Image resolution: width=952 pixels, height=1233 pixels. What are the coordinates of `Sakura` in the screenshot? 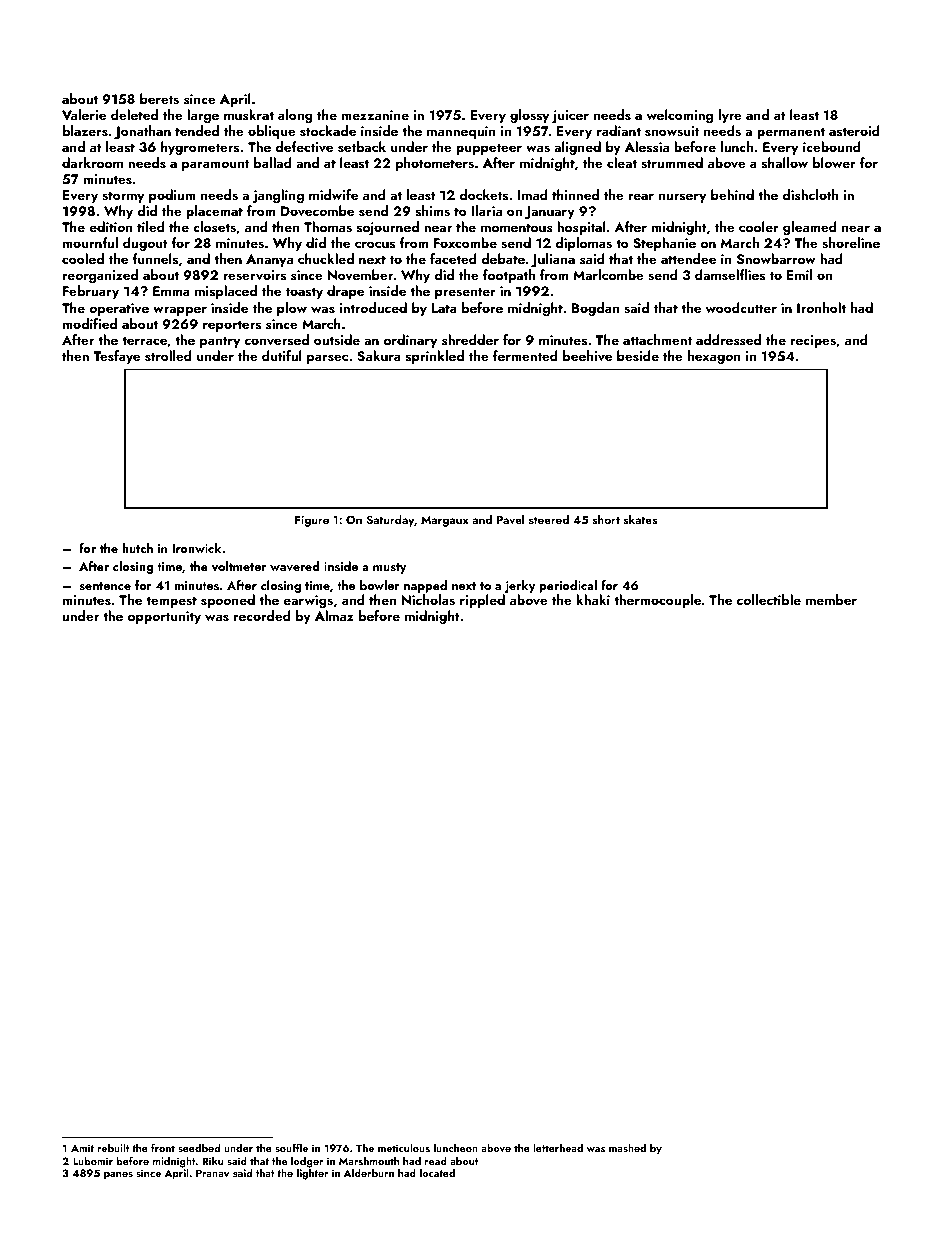 It's located at (379, 356).
